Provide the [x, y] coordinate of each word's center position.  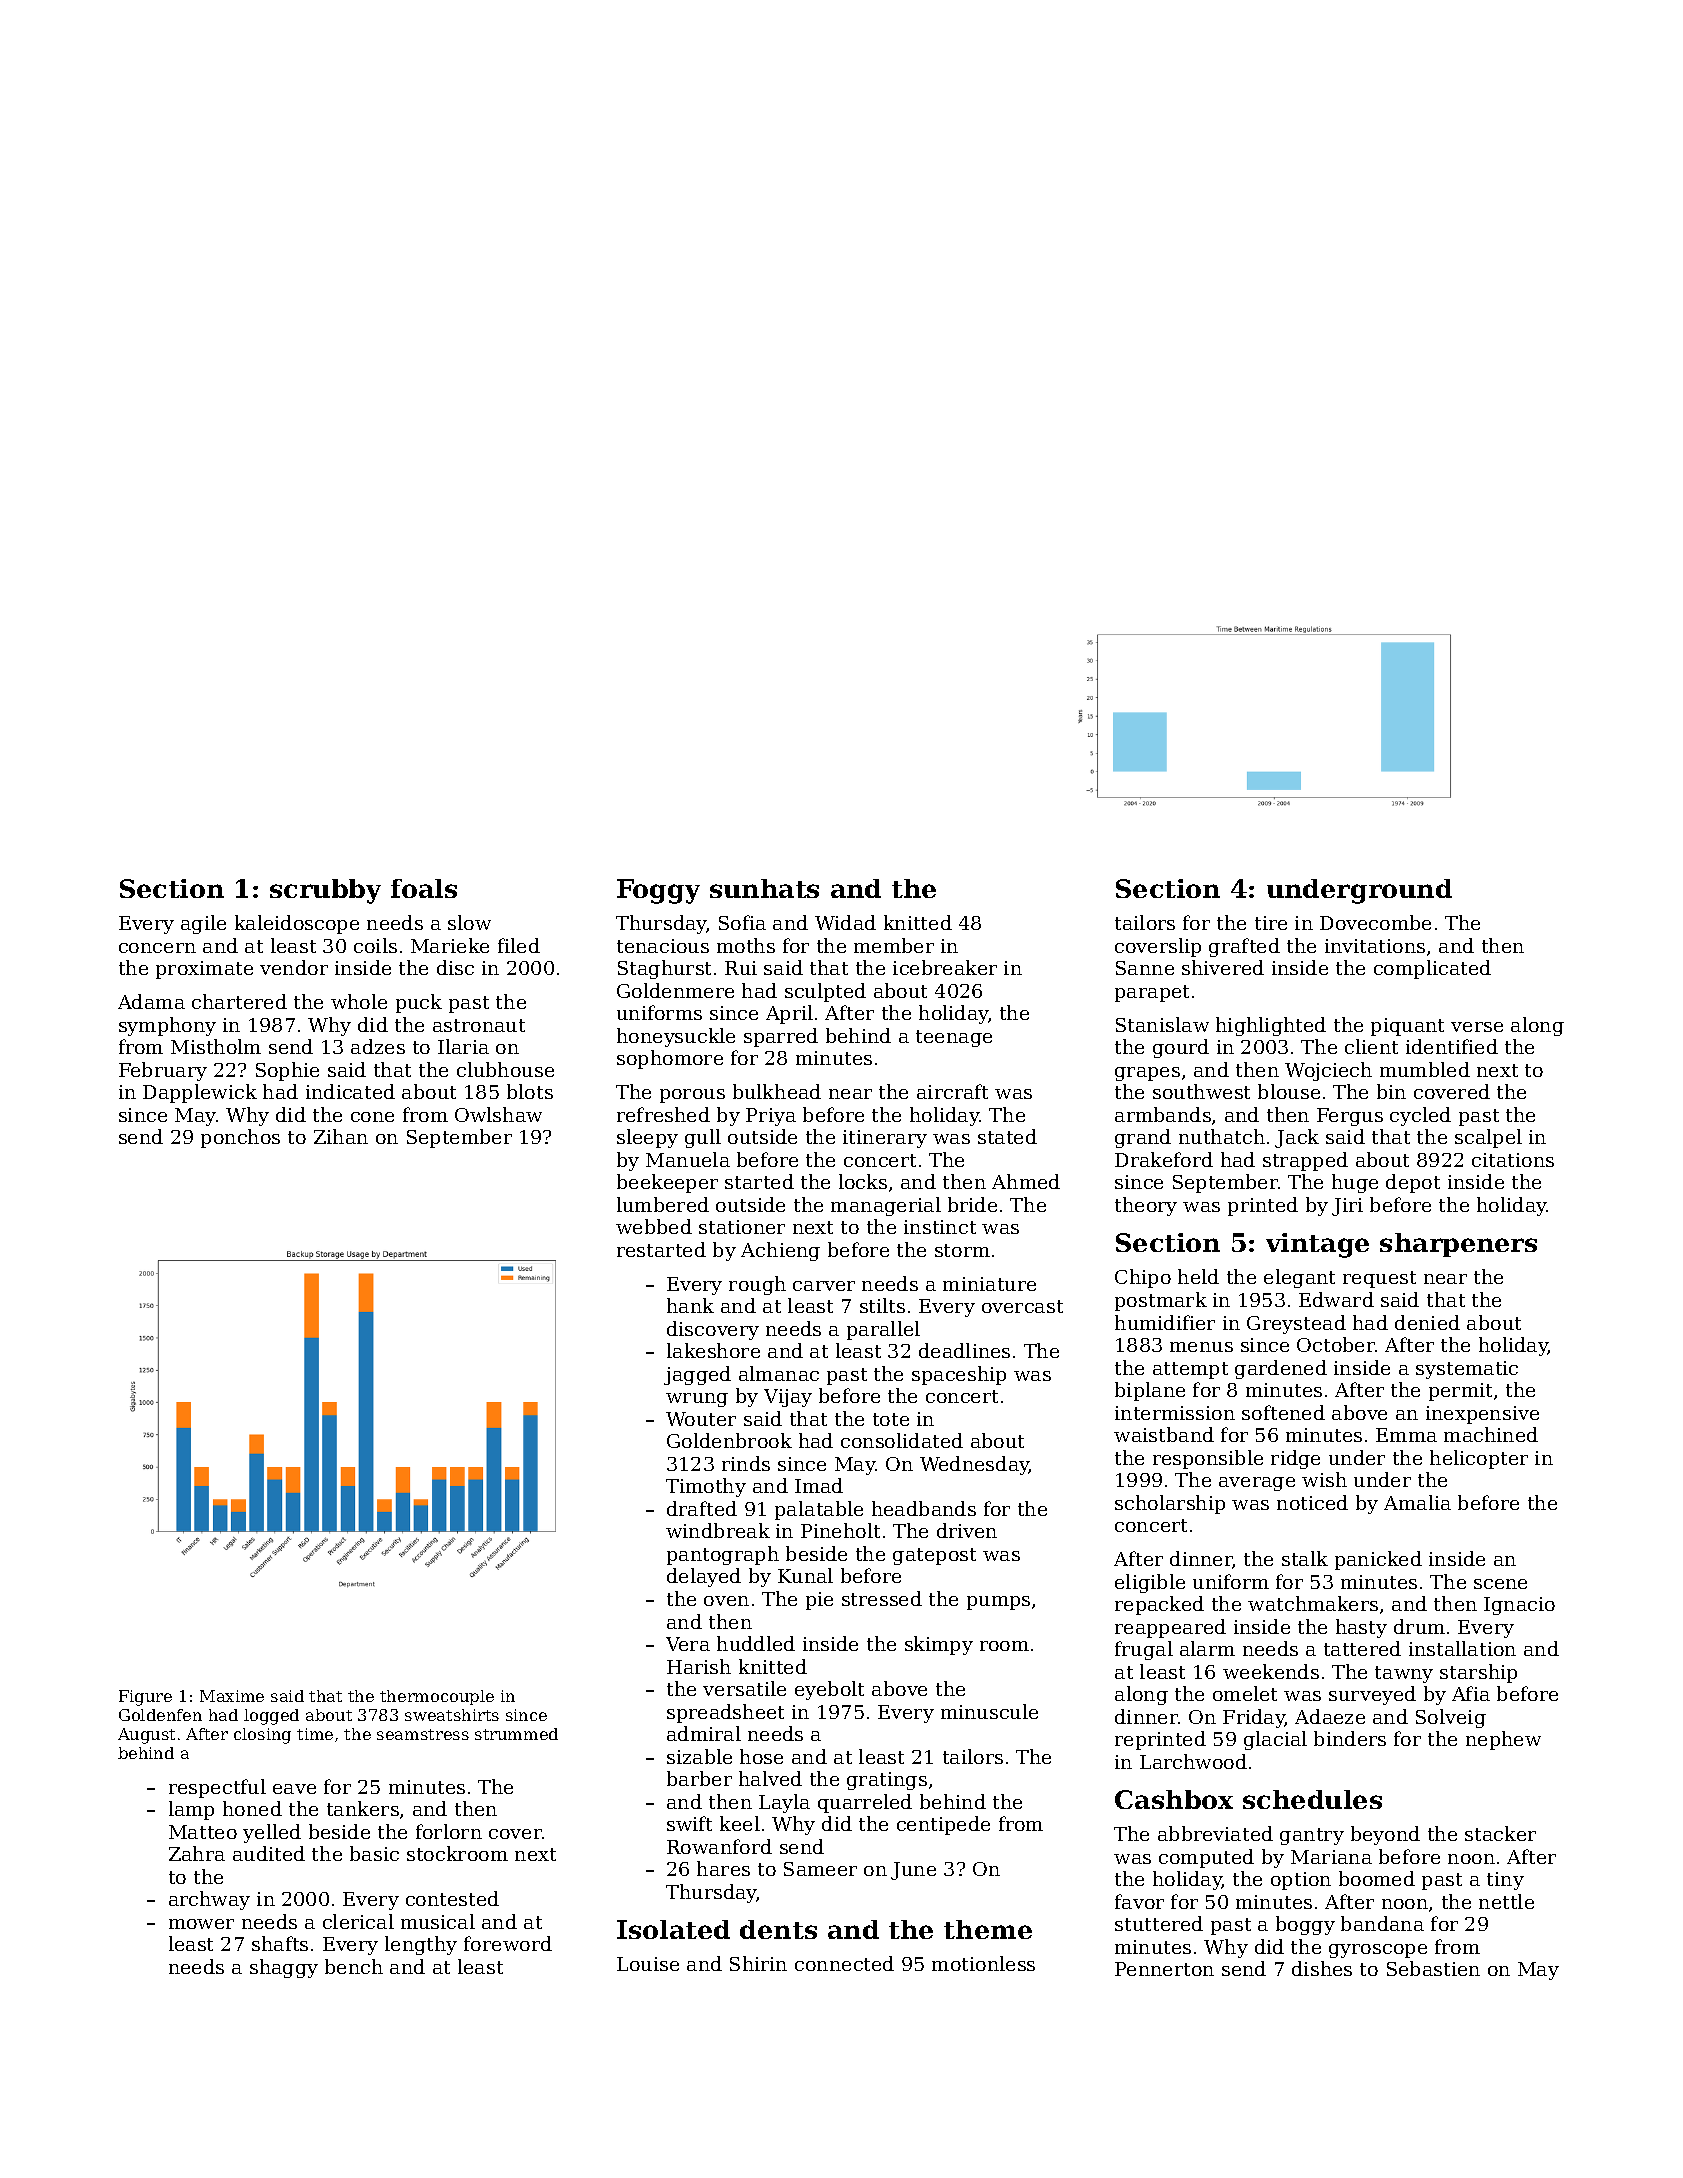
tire [1271, 923]
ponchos [240, 1138]
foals [424, 888]
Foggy [658, 891]
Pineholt [840, 1530]
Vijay [788, 1398]
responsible [1208, 1459]
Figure [145, 1698]
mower [201, 1924]
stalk [1305, 1558]
